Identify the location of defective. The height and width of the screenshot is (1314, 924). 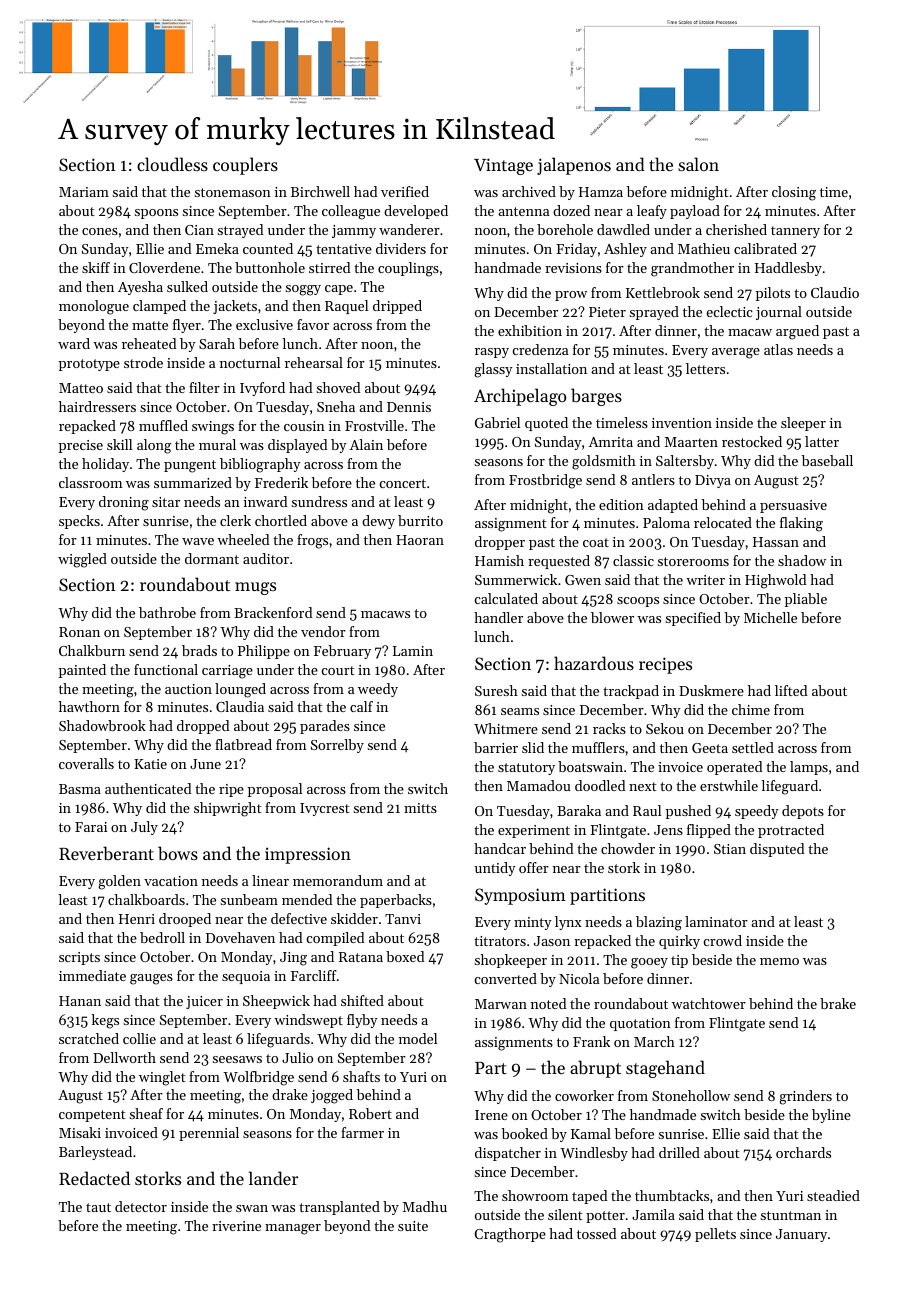
(299, 918).
